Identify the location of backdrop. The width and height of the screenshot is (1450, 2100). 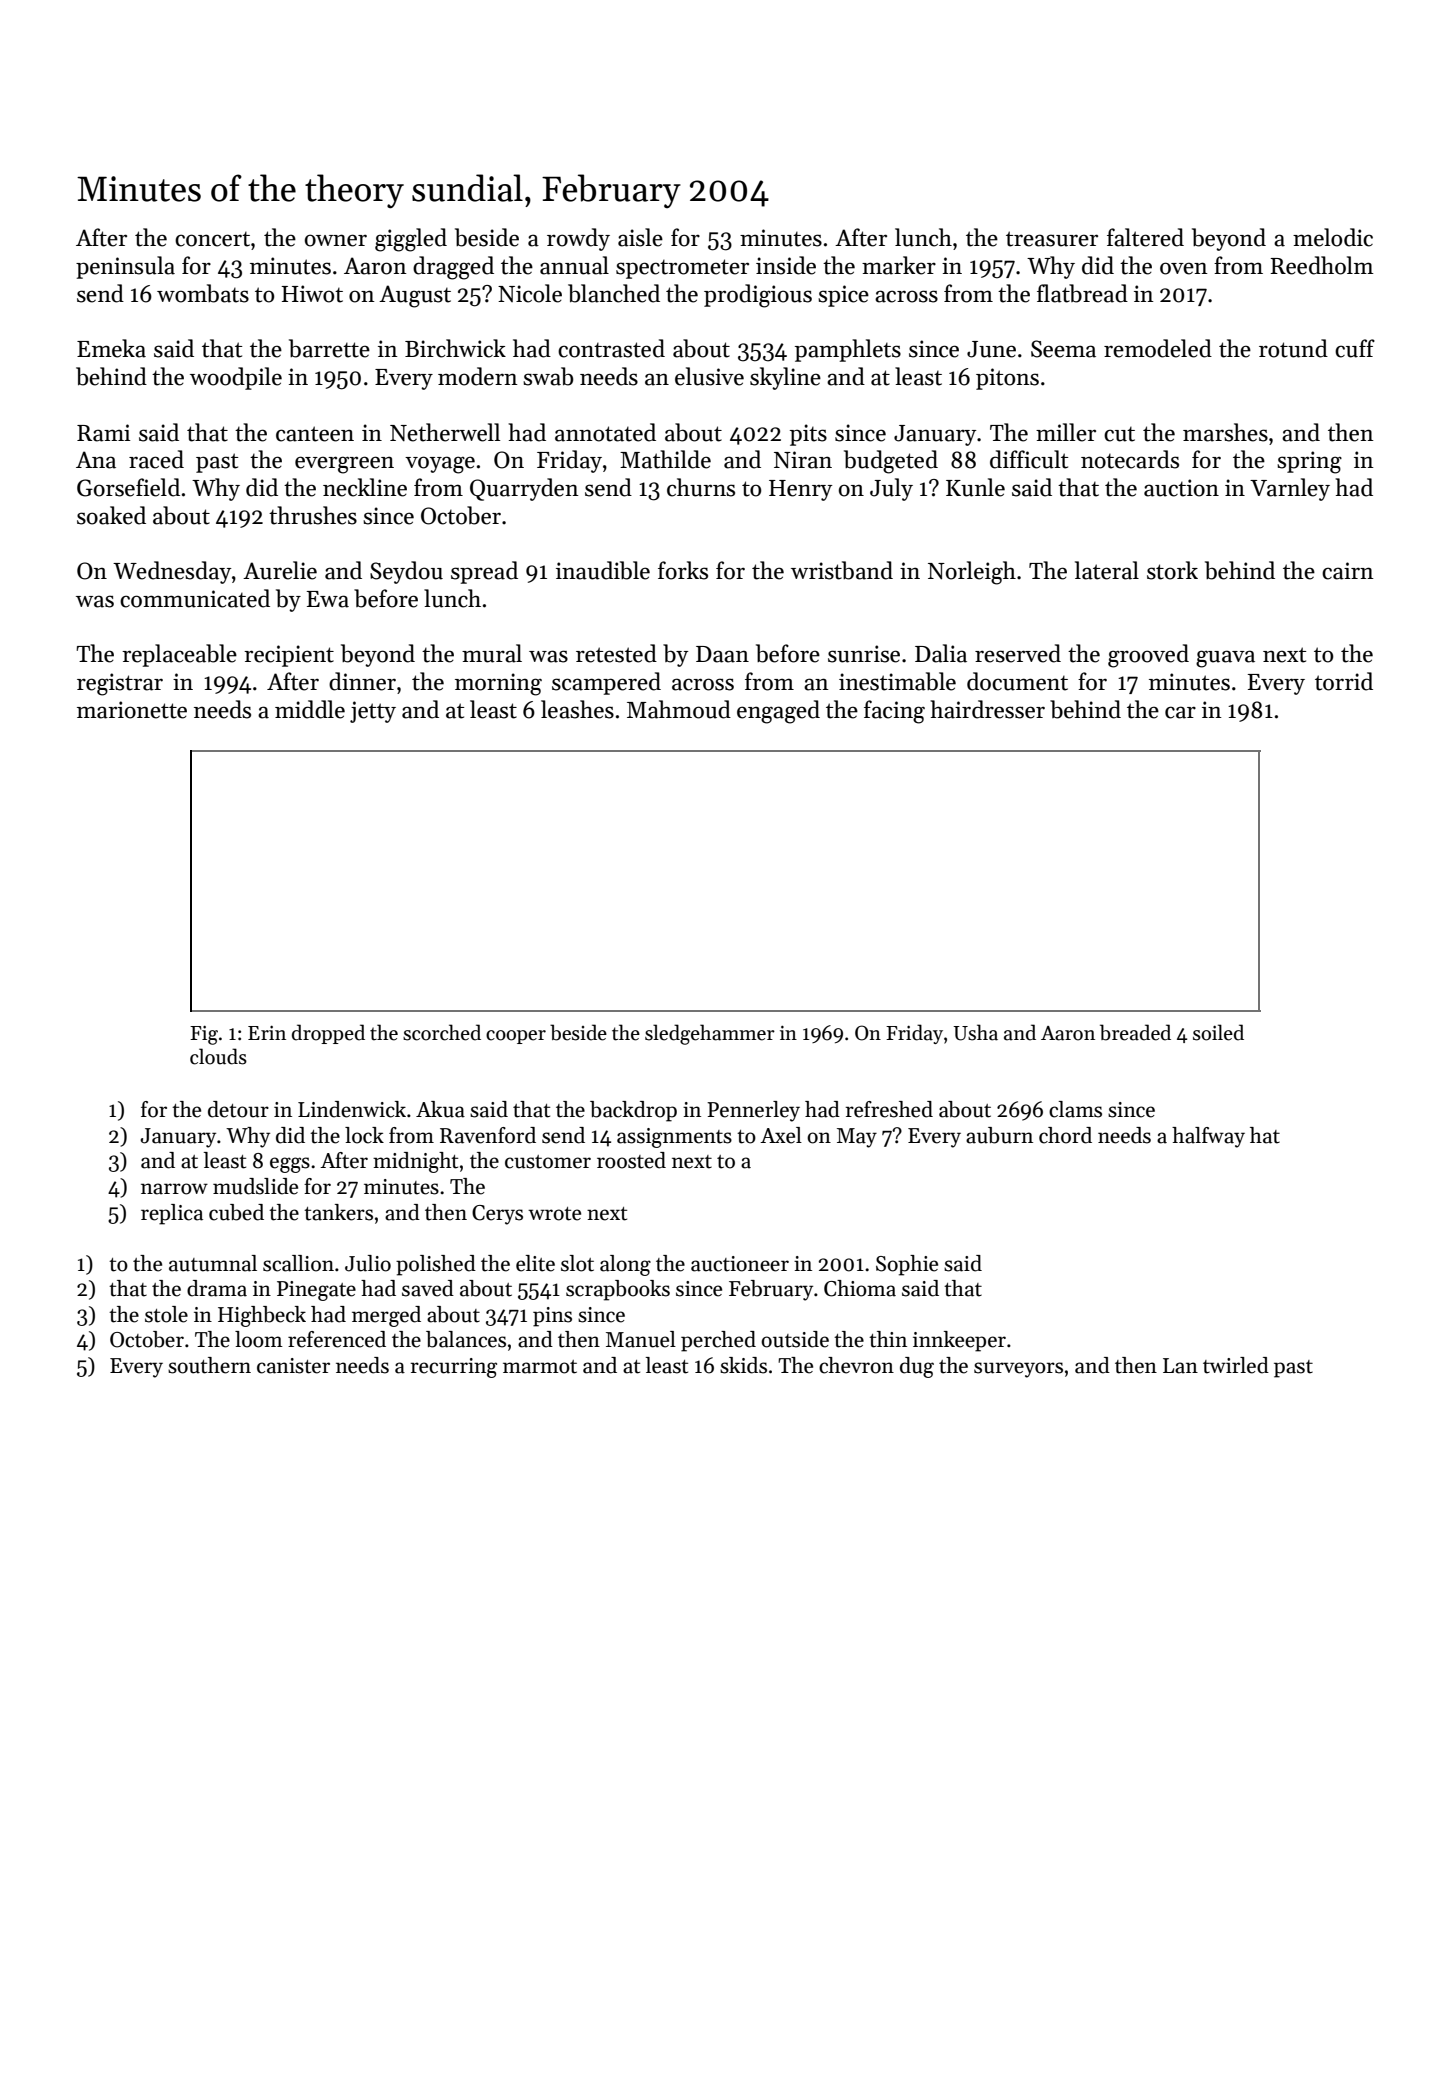
(633, 1111).
